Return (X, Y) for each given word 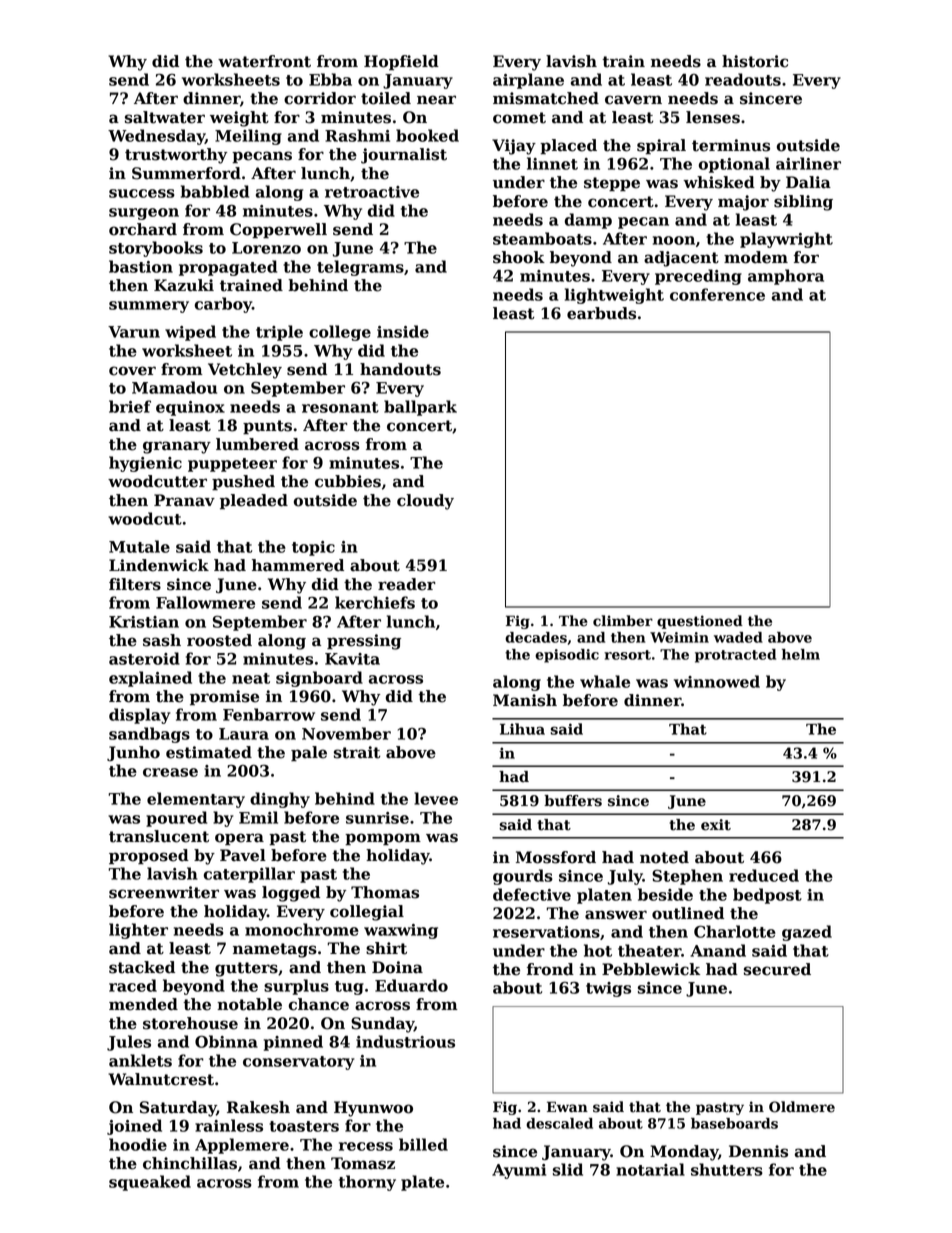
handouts (400, 369)
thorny (367, 1183)
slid (568, 1169)
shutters (727, 1169)
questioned (700, 622)
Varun (134, 332)
